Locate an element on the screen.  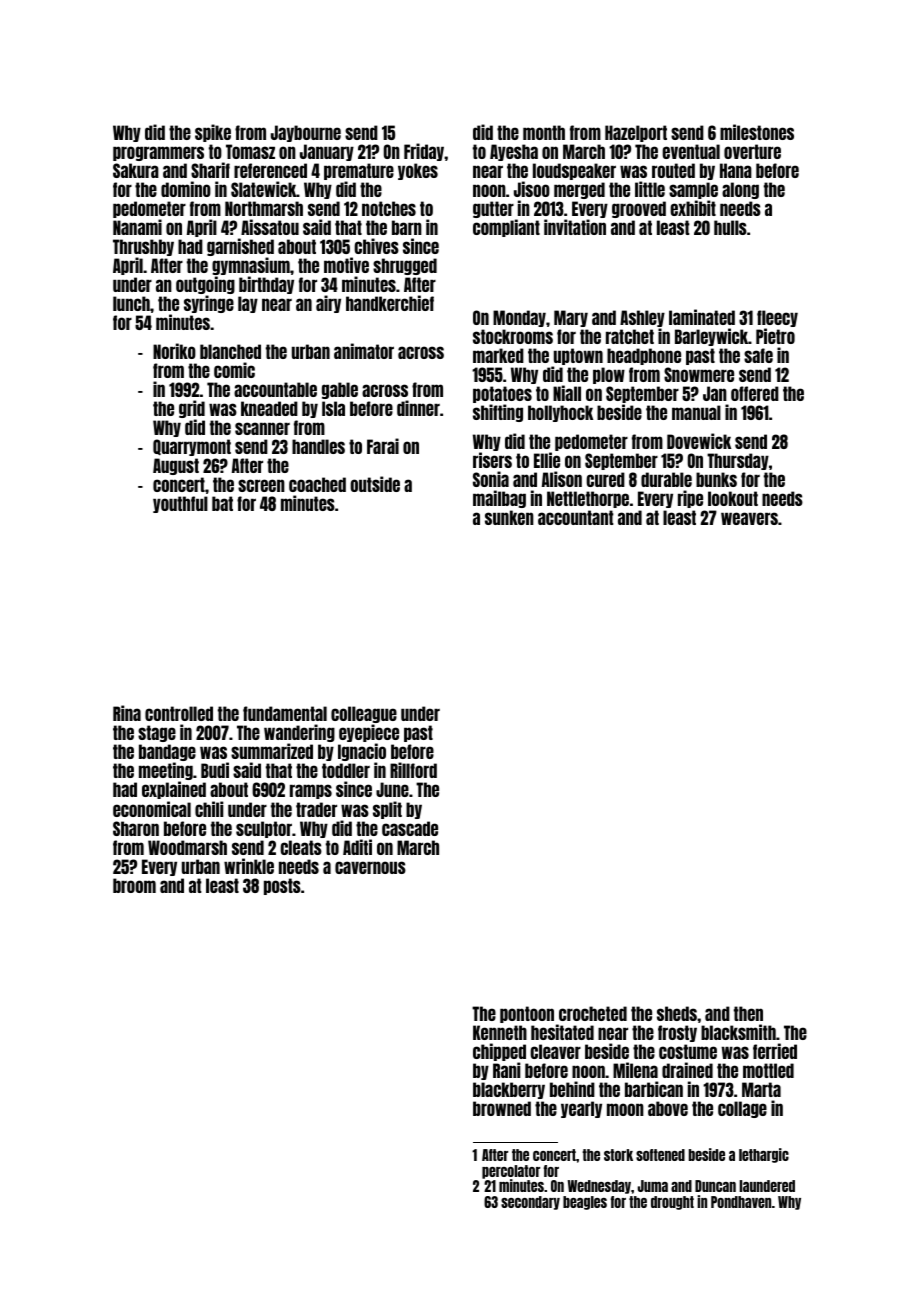
stockrooms is located at coordinates (513, 336).
